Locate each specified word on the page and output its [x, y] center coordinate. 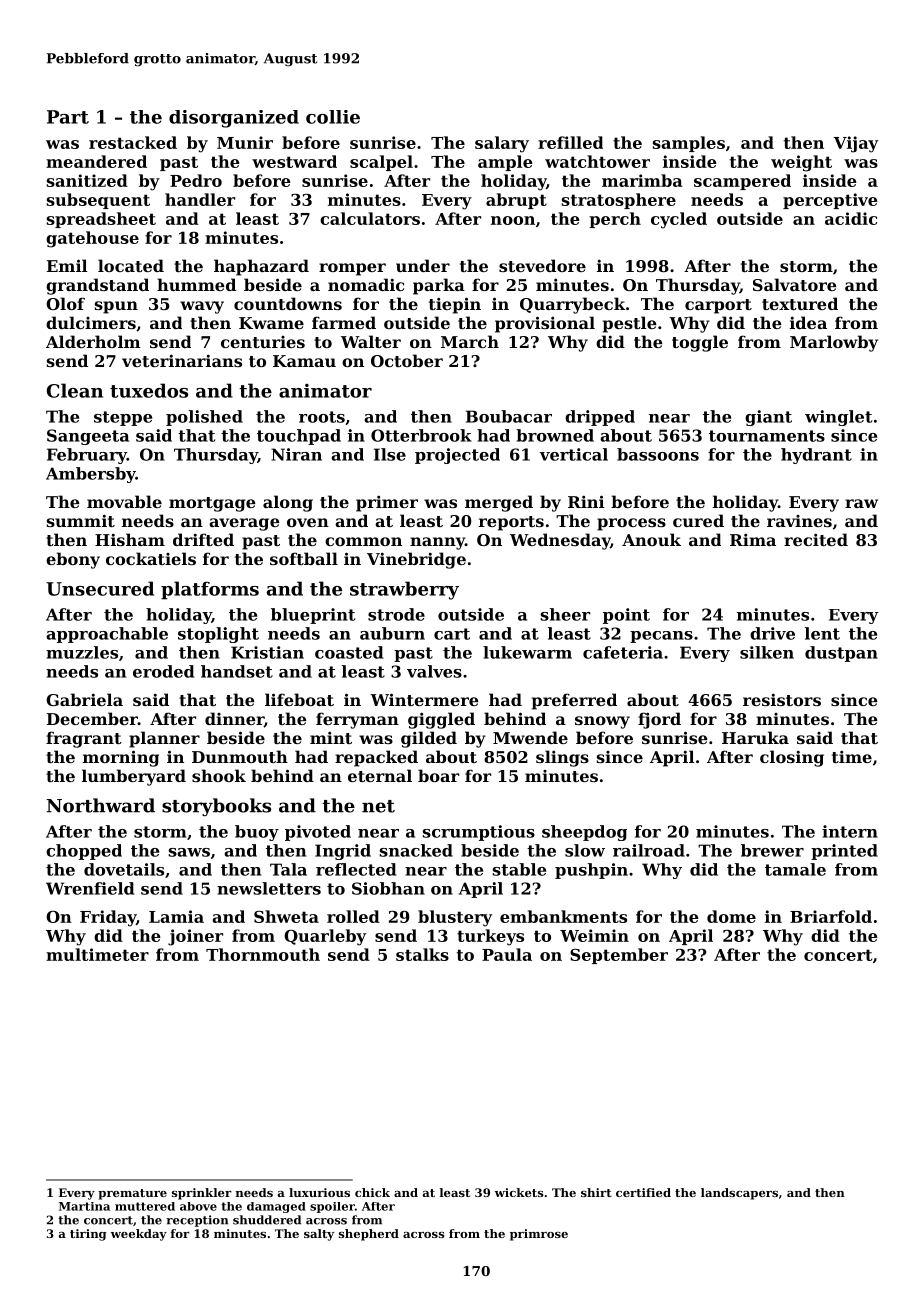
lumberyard [134, 777]
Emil [67, 265]
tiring [88, 1235]
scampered [742, 182]
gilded [429, 739]
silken [767, 652]
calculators [370, 218]
